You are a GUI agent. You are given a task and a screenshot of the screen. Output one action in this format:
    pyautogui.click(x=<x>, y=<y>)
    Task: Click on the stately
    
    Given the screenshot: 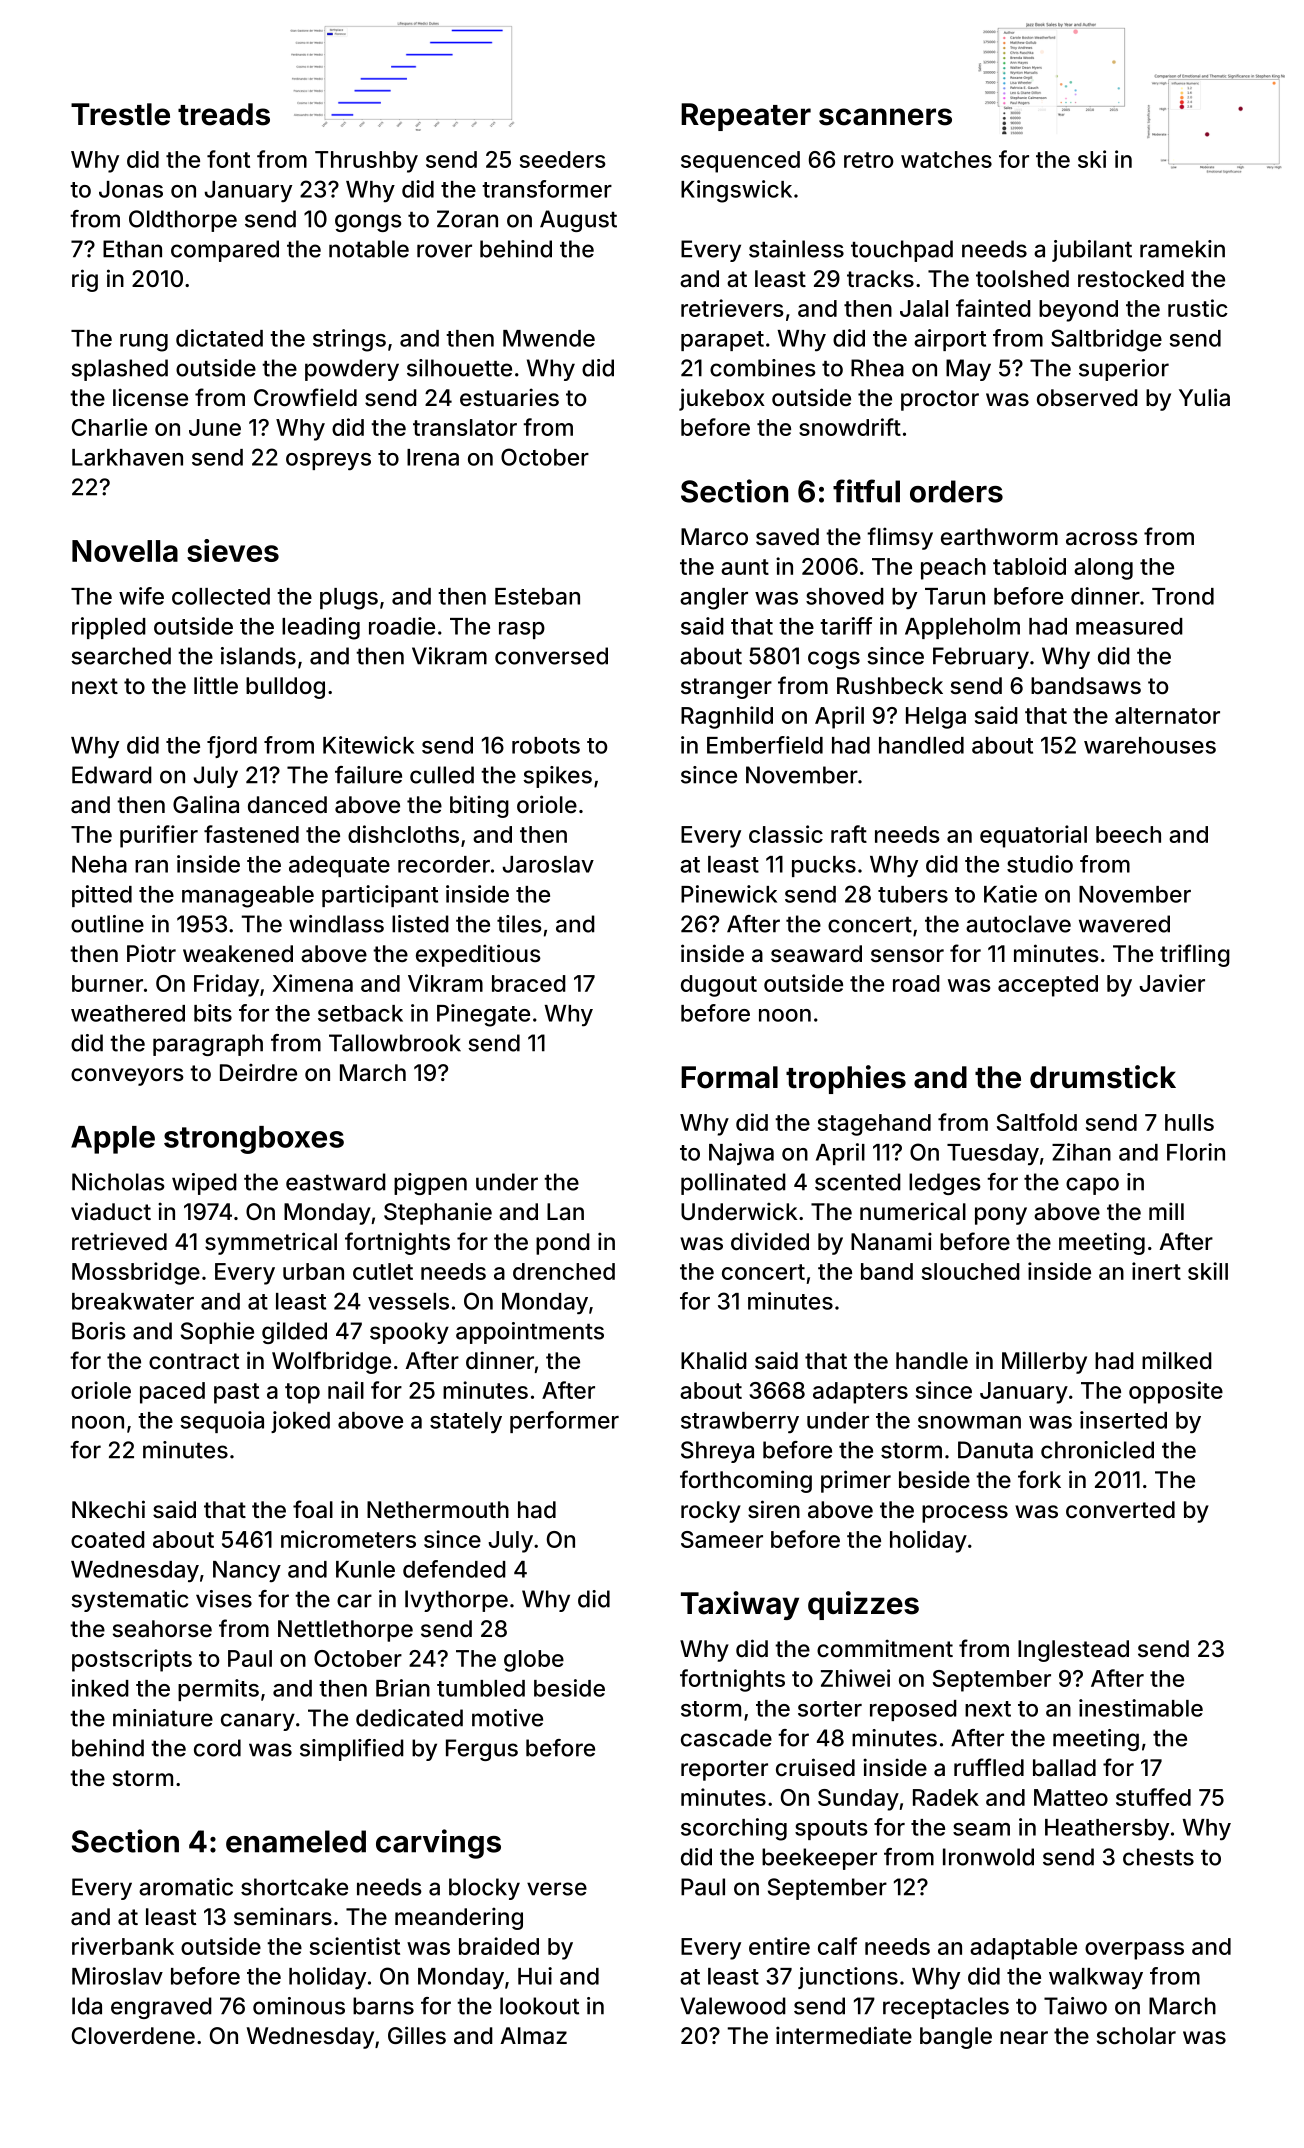 What is the action you would take?
    pyautogui.click(x=466, y=1423)
